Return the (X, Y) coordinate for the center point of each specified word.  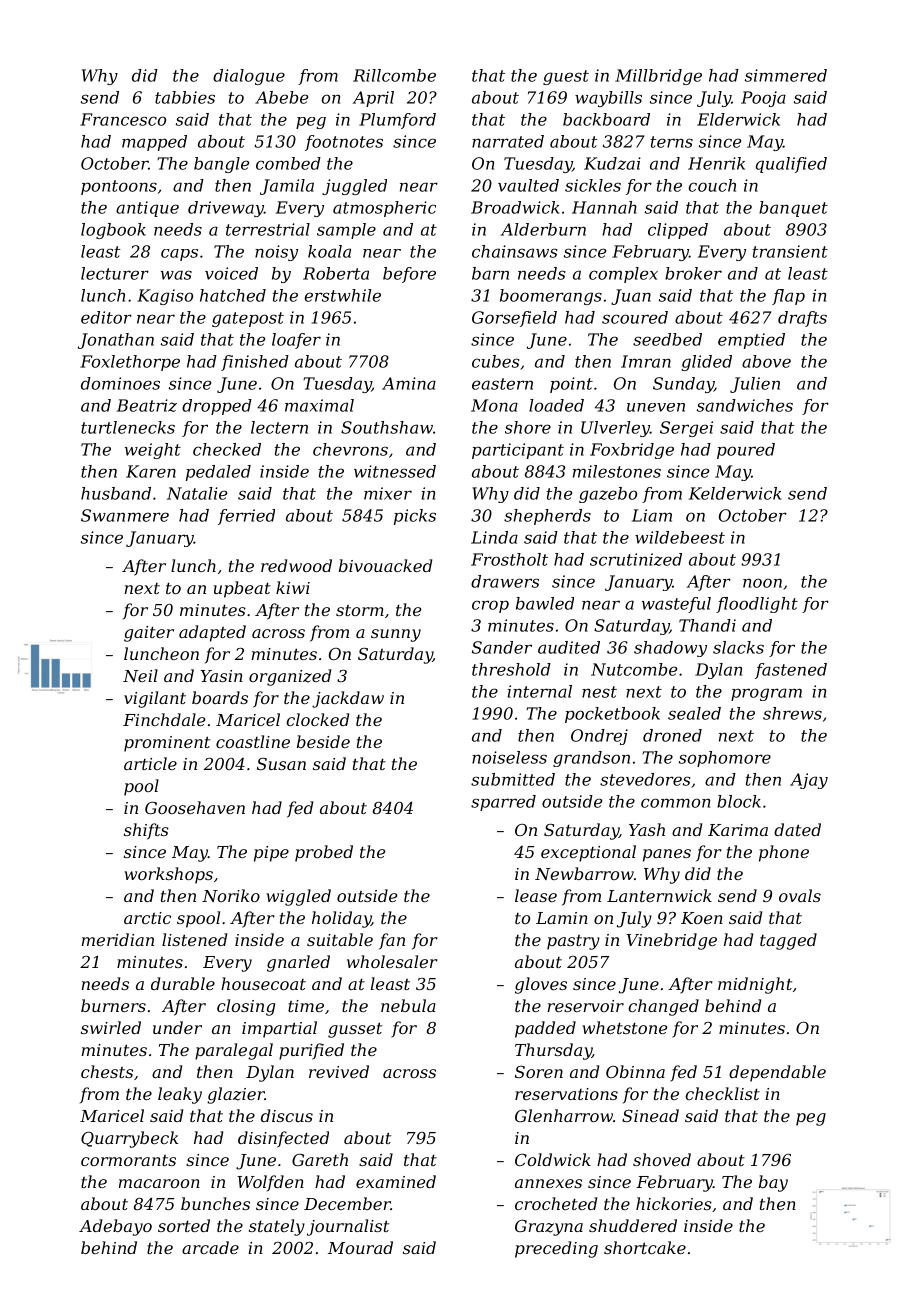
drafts (802, 319)
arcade (210, 1247)
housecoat (263, 983)
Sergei (686, 429)
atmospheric (384, 209)
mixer (388, 493)
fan (392, 941)
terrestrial (268, 229)
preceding (556, 1249)
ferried (246, 517)
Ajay (809, 781)
